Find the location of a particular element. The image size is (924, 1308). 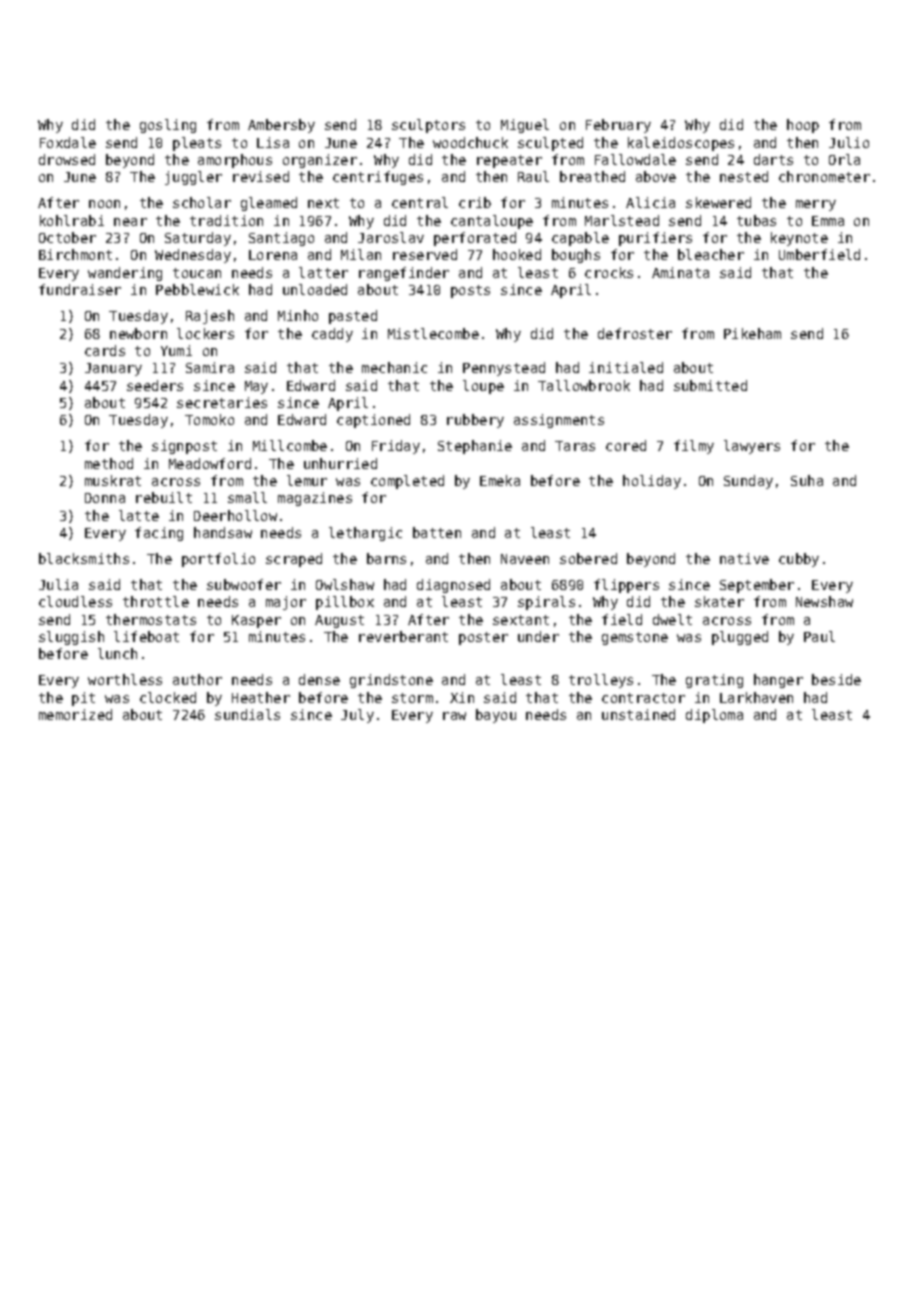

Alicia is located at coordinates (650, 202).
